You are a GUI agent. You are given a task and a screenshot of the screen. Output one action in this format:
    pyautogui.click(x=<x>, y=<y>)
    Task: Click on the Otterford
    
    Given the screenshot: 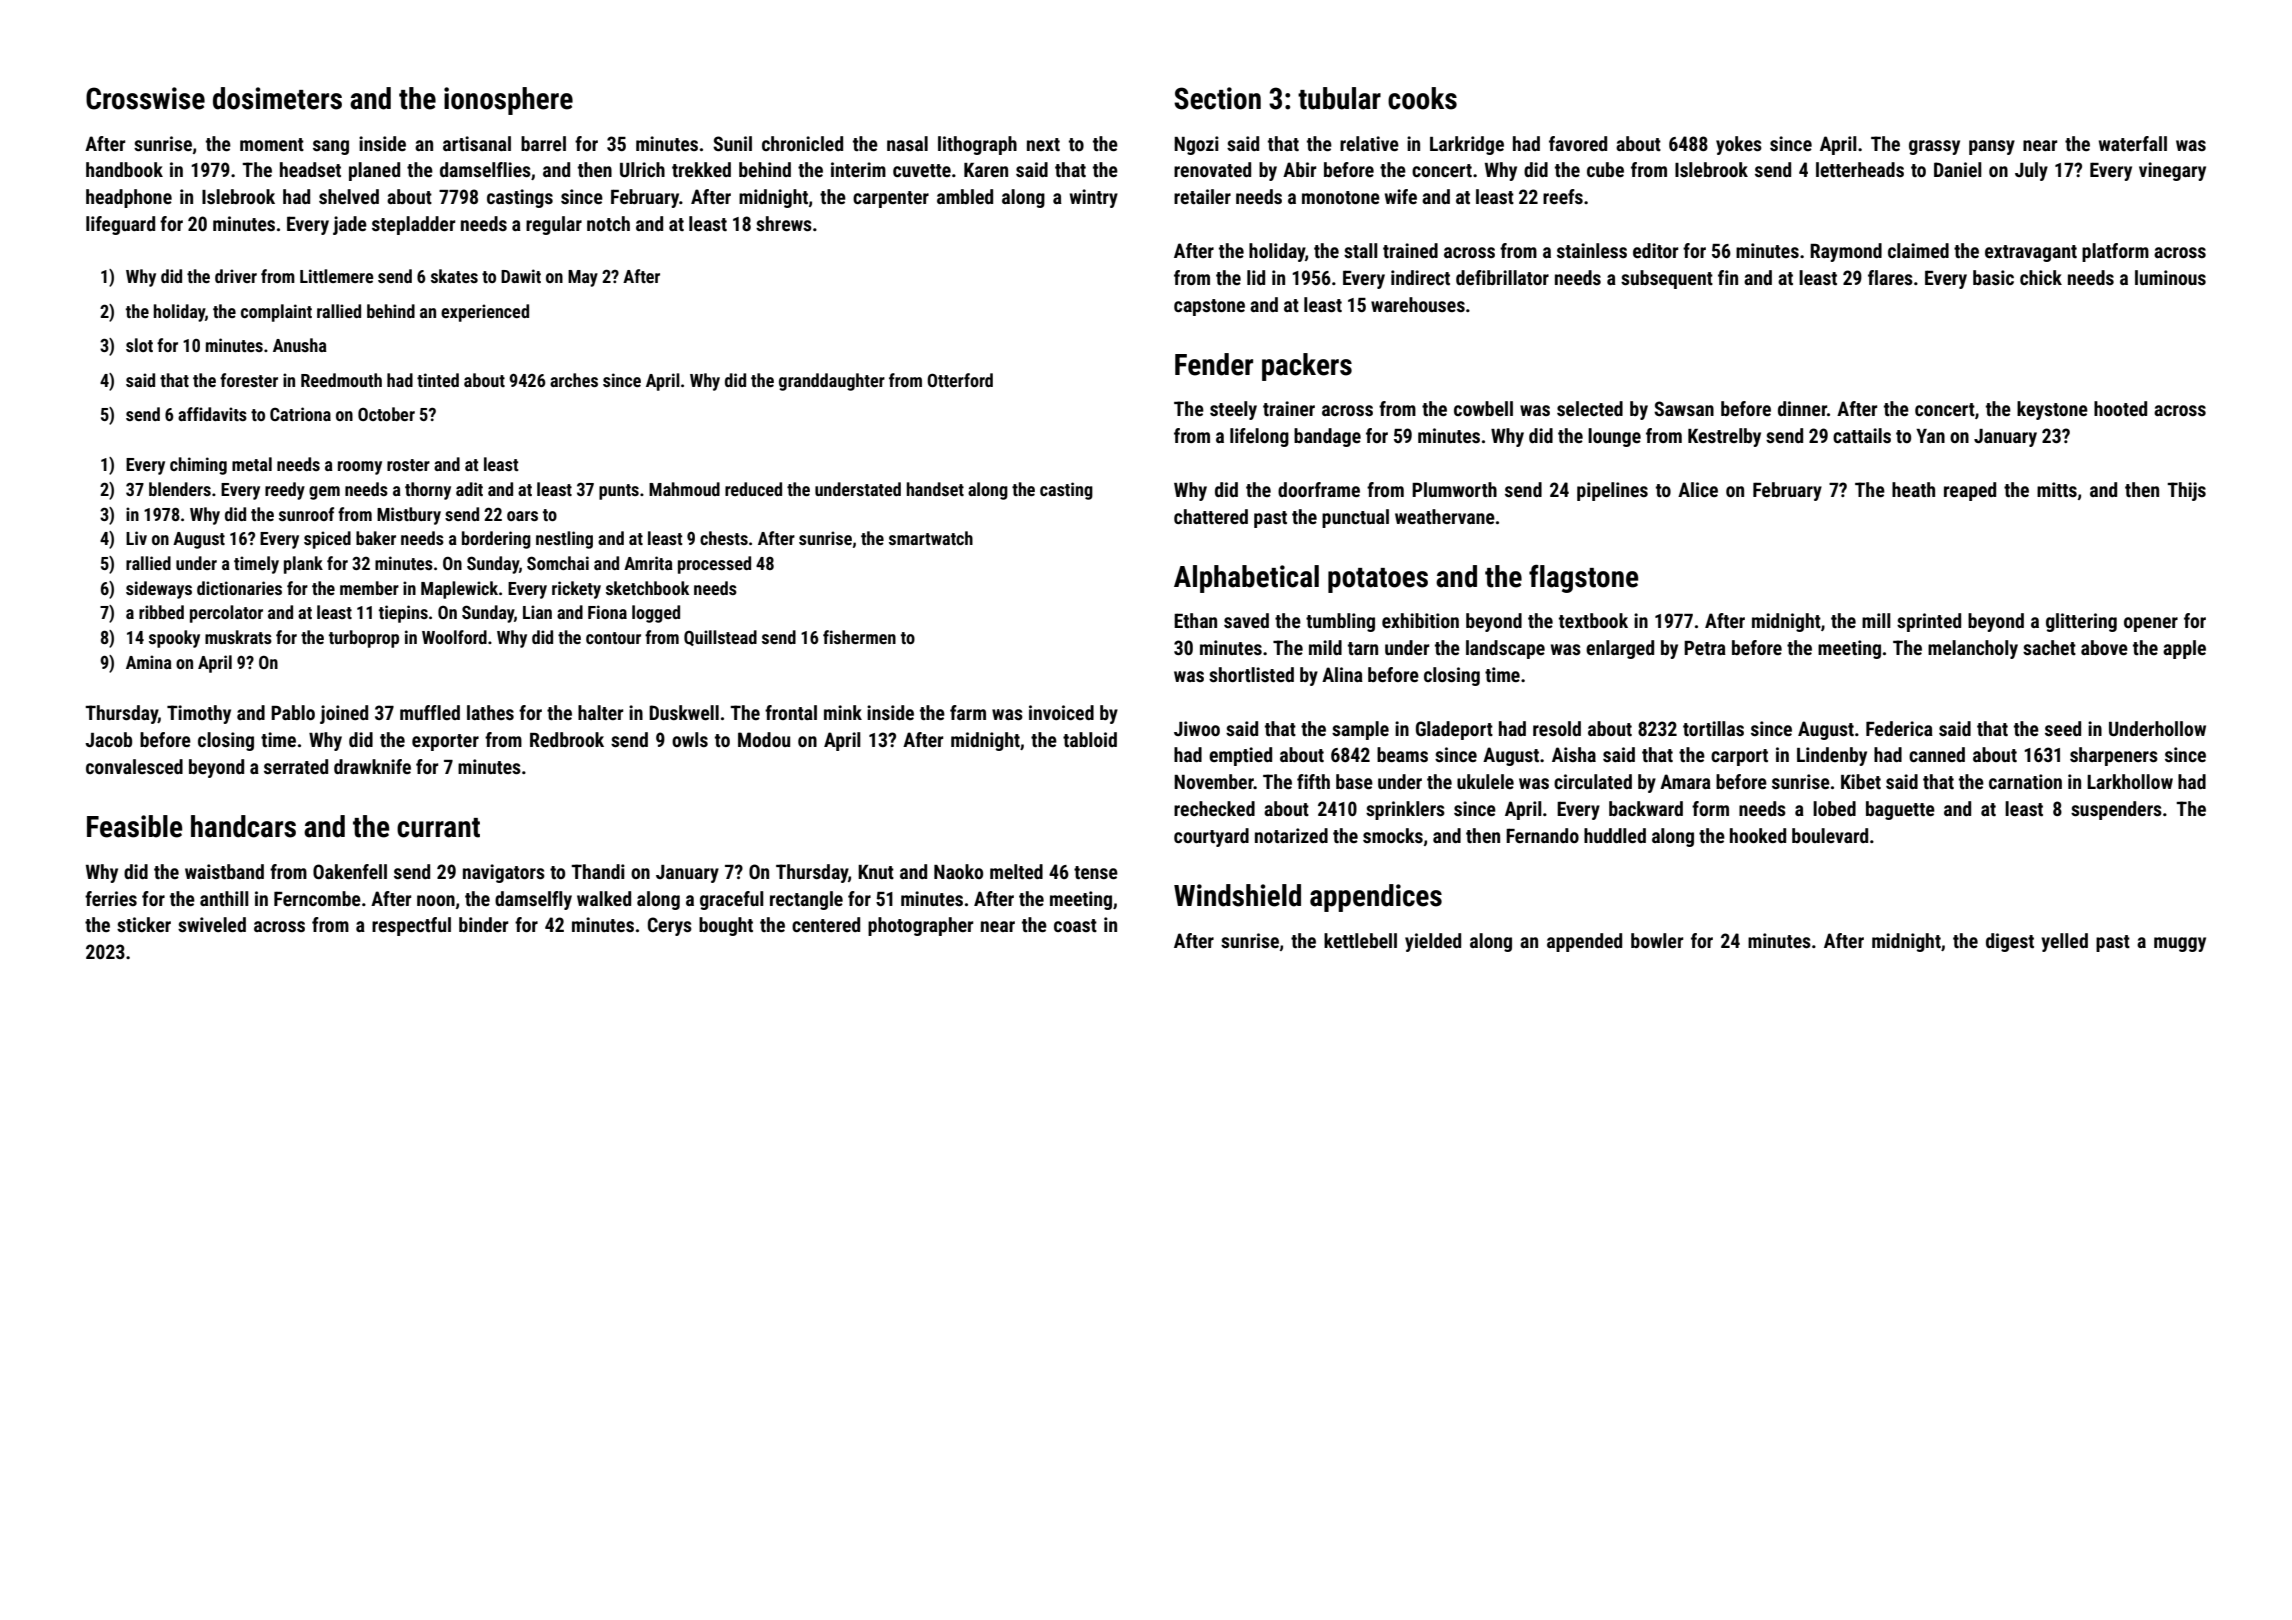 What is the action you would take?
    pyautogui.click(x=960, y=380)
